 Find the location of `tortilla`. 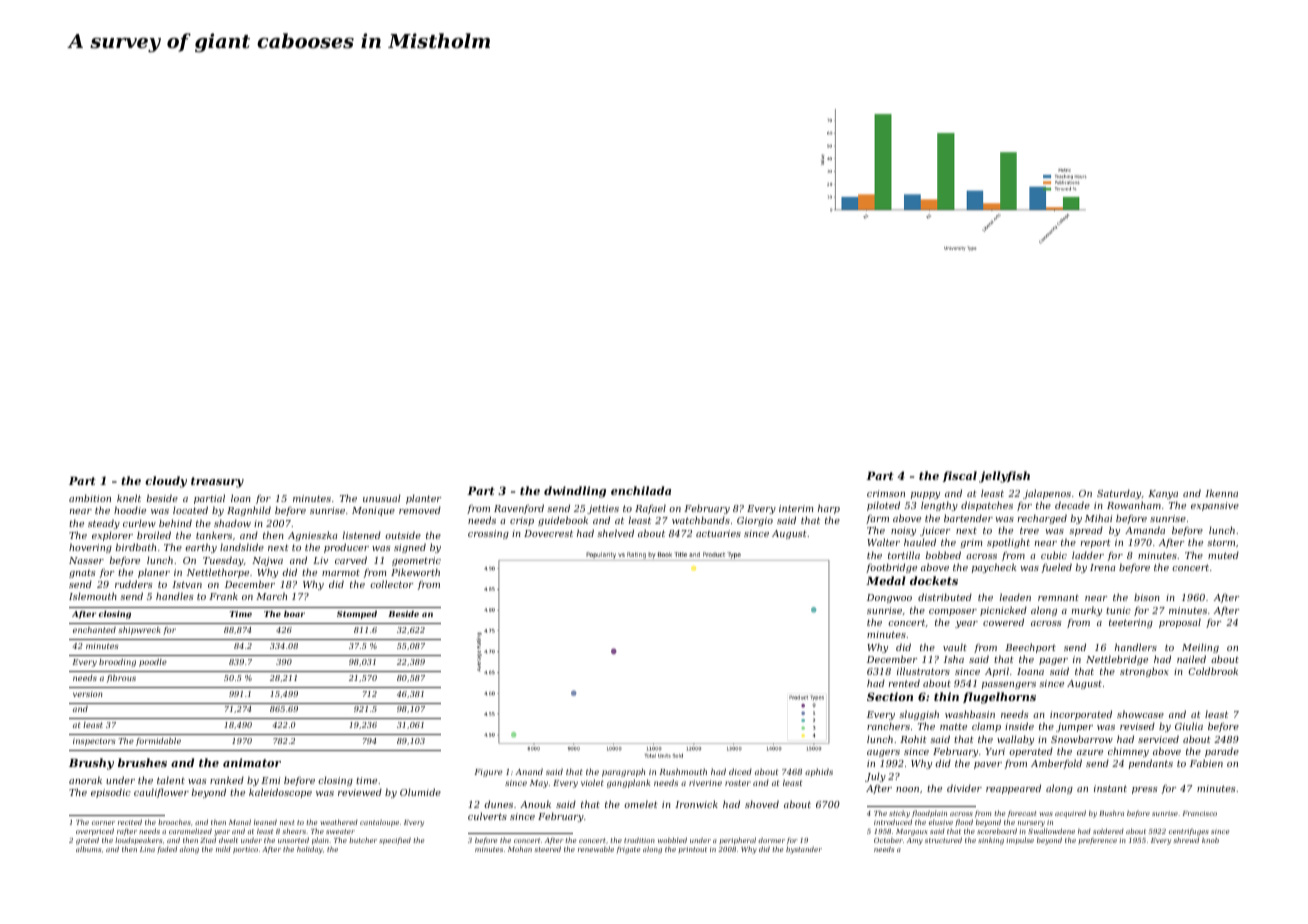

tortilla is located at coordinates (904, 555).
